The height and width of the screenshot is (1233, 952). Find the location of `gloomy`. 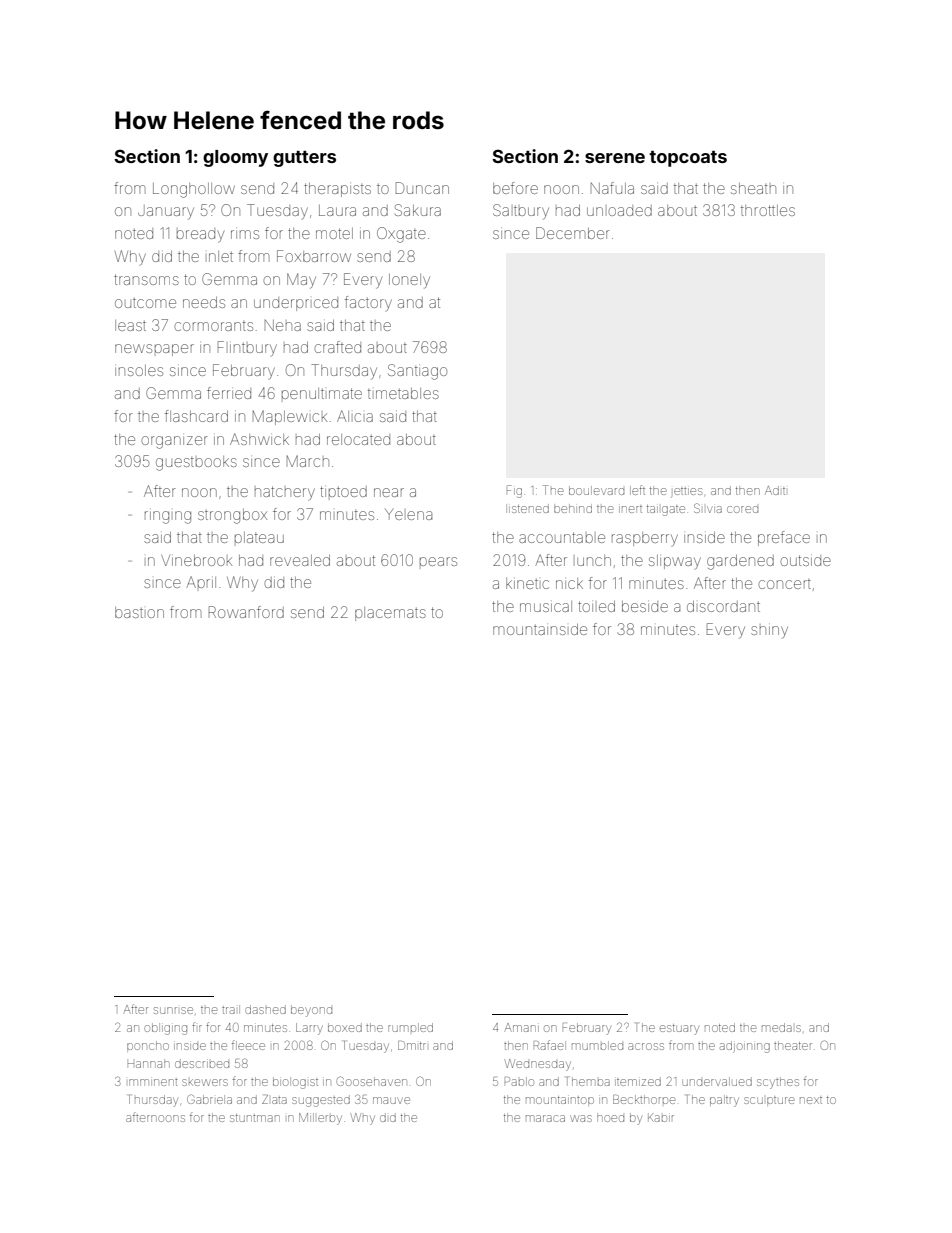

gloomy is located at coordinates (235, 158).
